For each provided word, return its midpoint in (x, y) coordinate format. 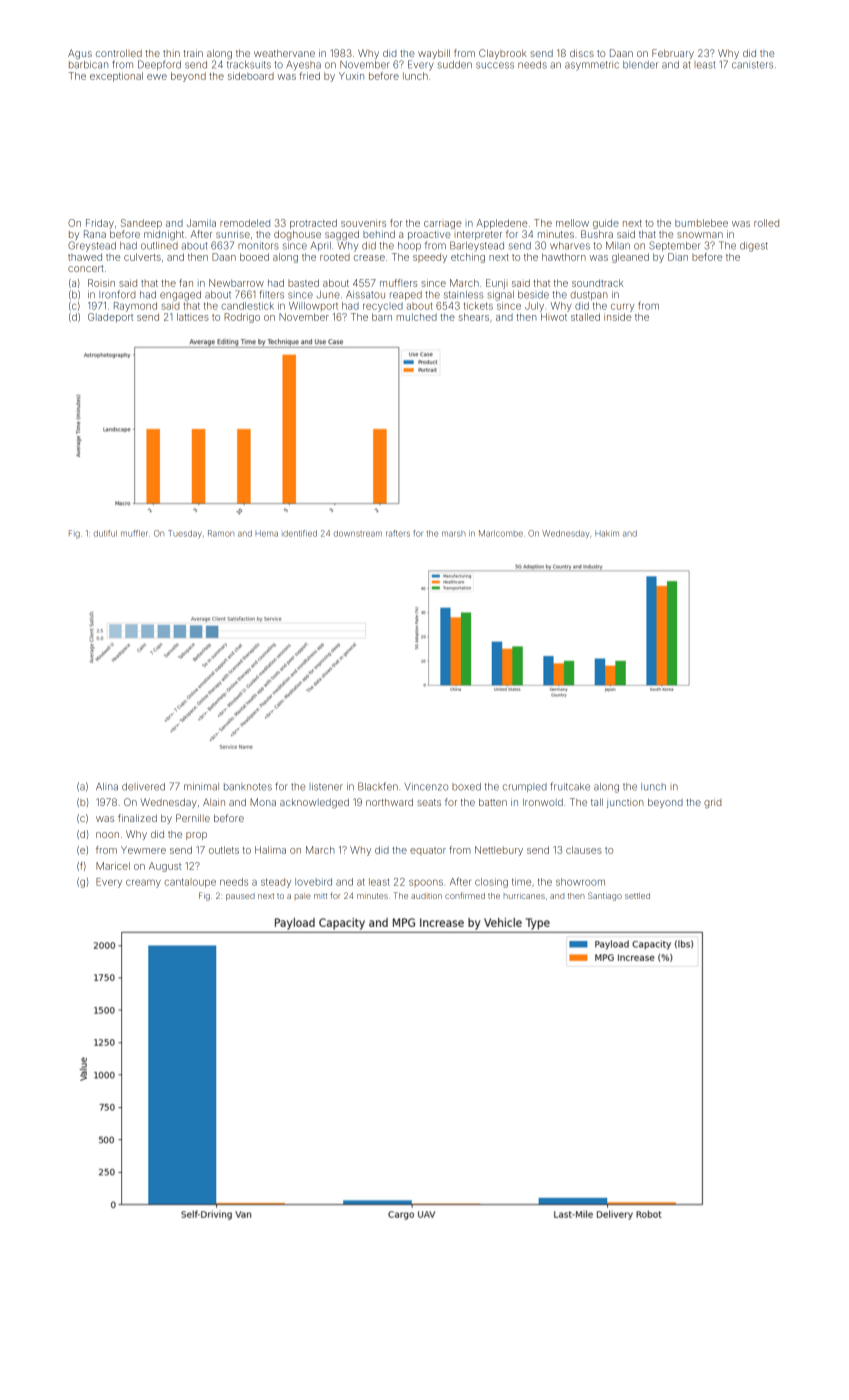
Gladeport (110, 318)
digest (754, 247)
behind (379, 234)
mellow (572, 223)
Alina (107, 787)
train (193, 53)
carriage (443, 225)
